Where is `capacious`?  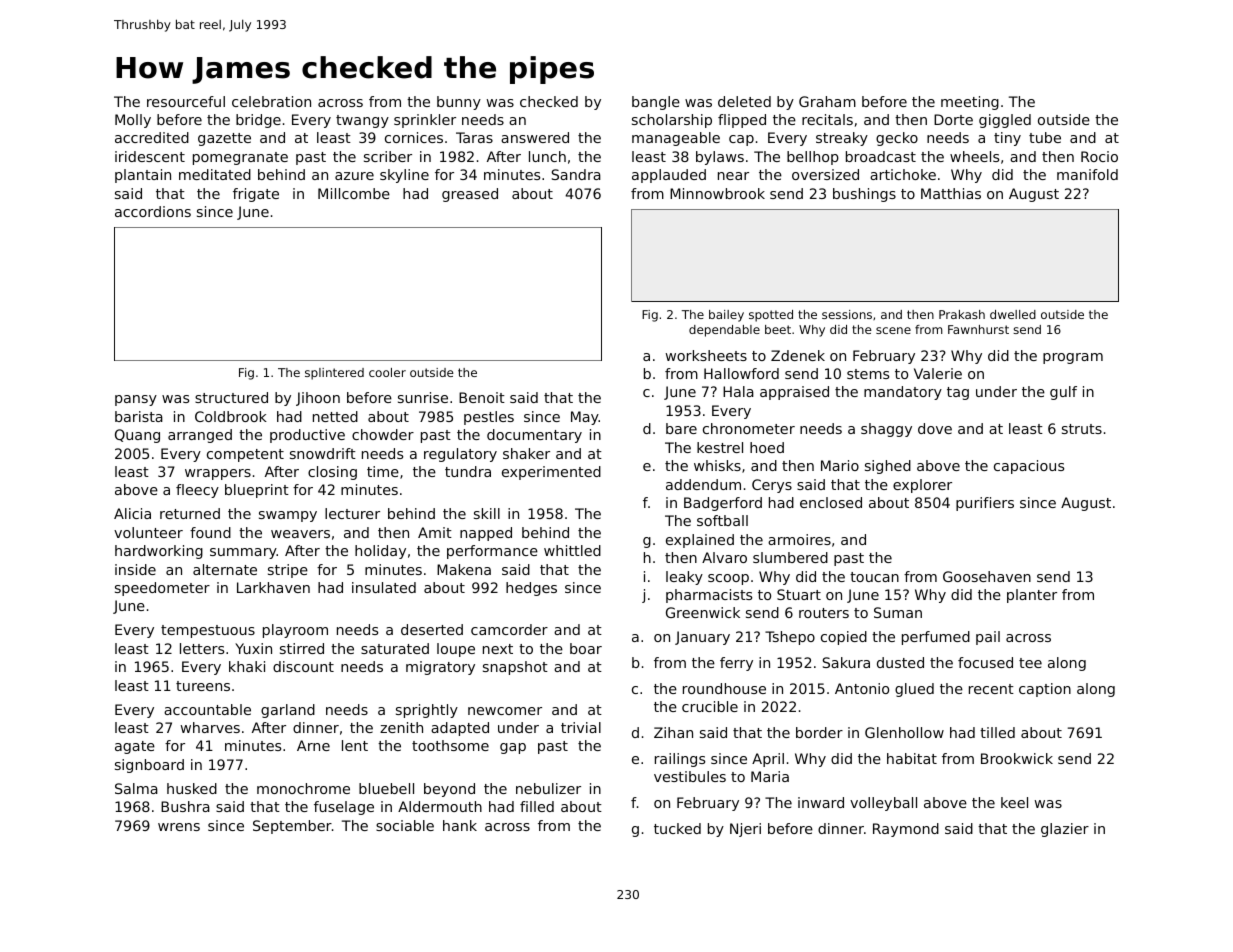 capacious is located at coordinates (1029, 467).
